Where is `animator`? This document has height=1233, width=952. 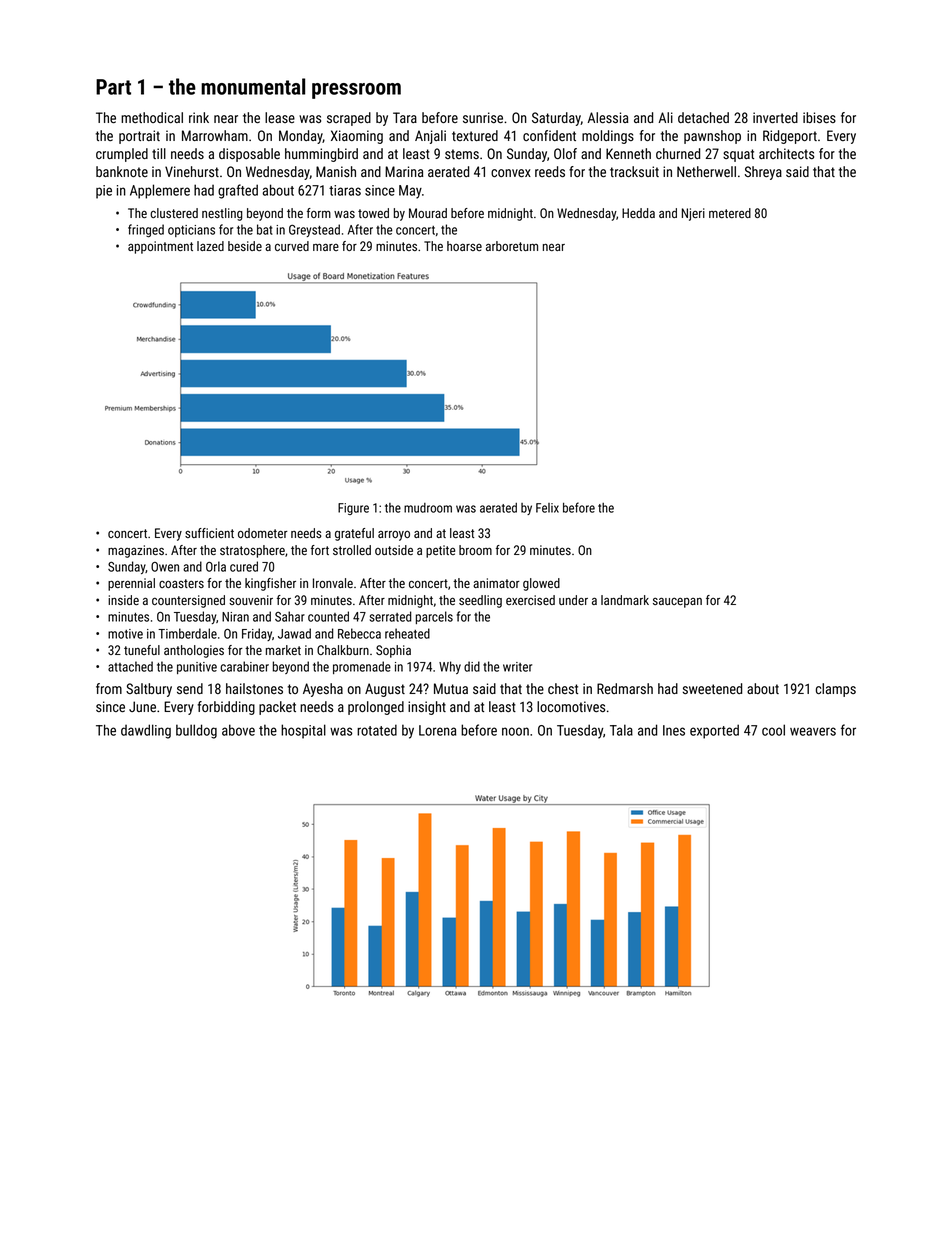 animator is located at coordinates (496, 583).
